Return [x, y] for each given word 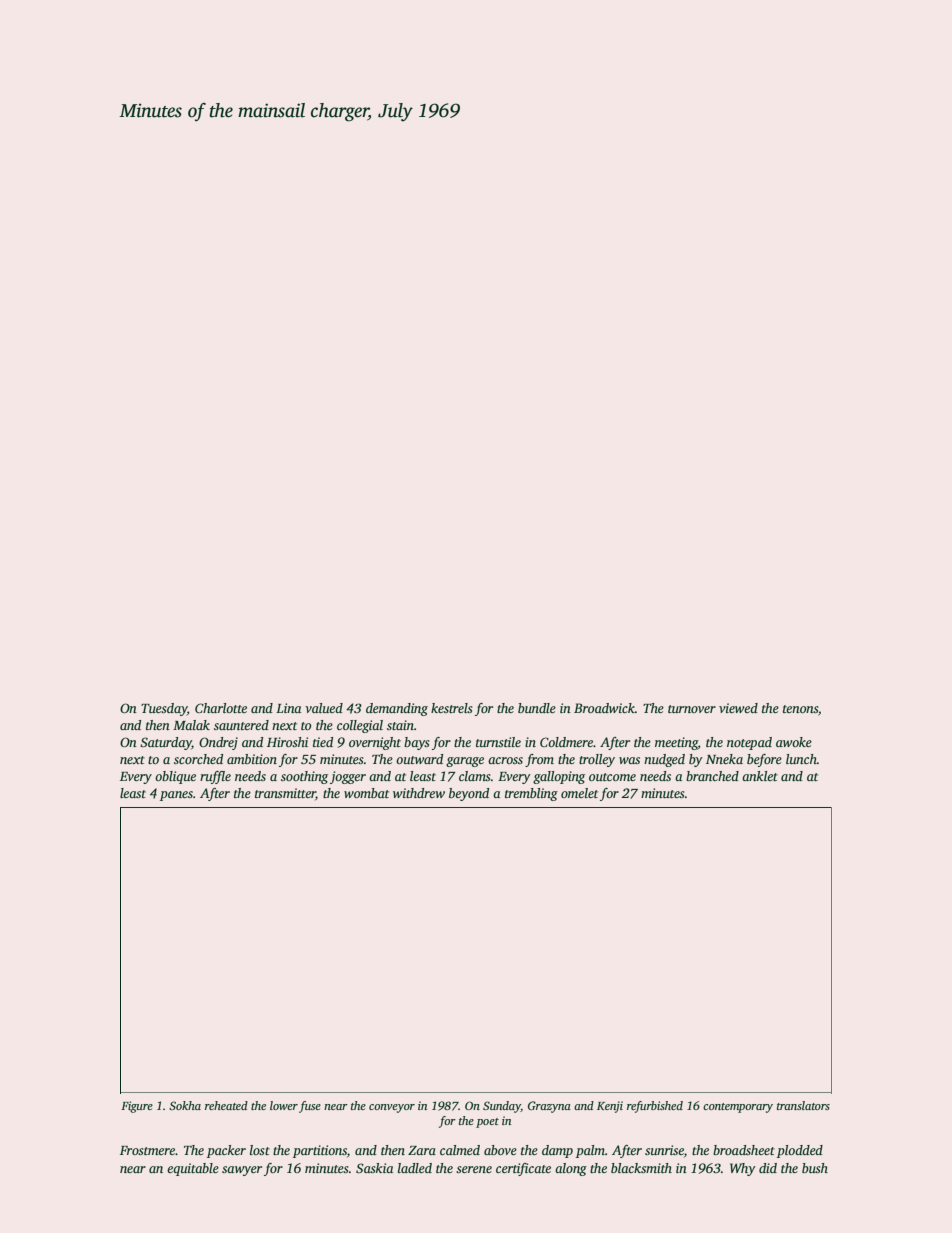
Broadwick [604, 708]
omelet [579, 793]
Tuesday [164, 709]
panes [176, 796]
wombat [366, 793]
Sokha [185, 1105]
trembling [531, 794]
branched [712, 776]
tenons [800, 709]
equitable [193, 1169]
